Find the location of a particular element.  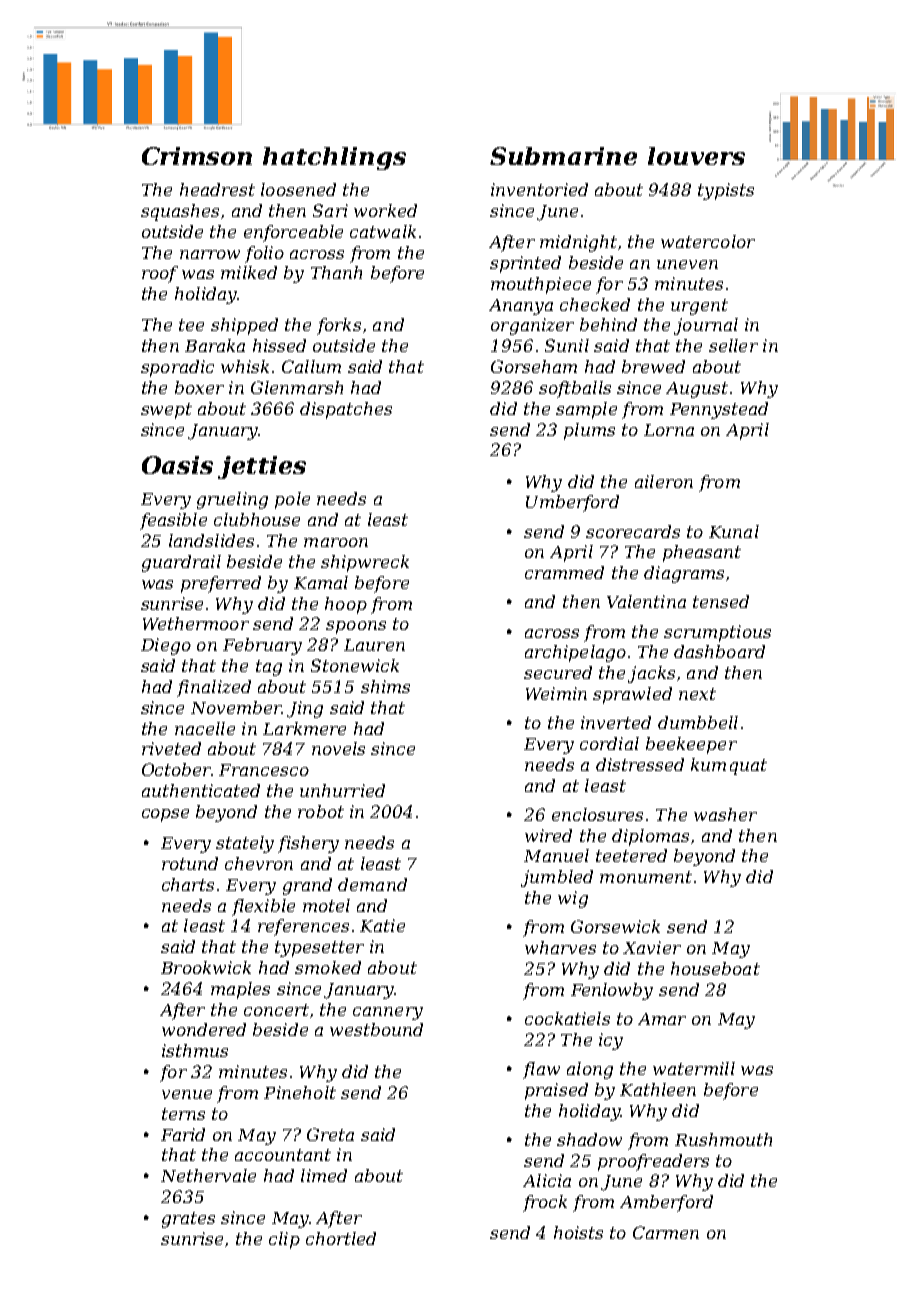

Amar is located at coordinates (662, 1019).
